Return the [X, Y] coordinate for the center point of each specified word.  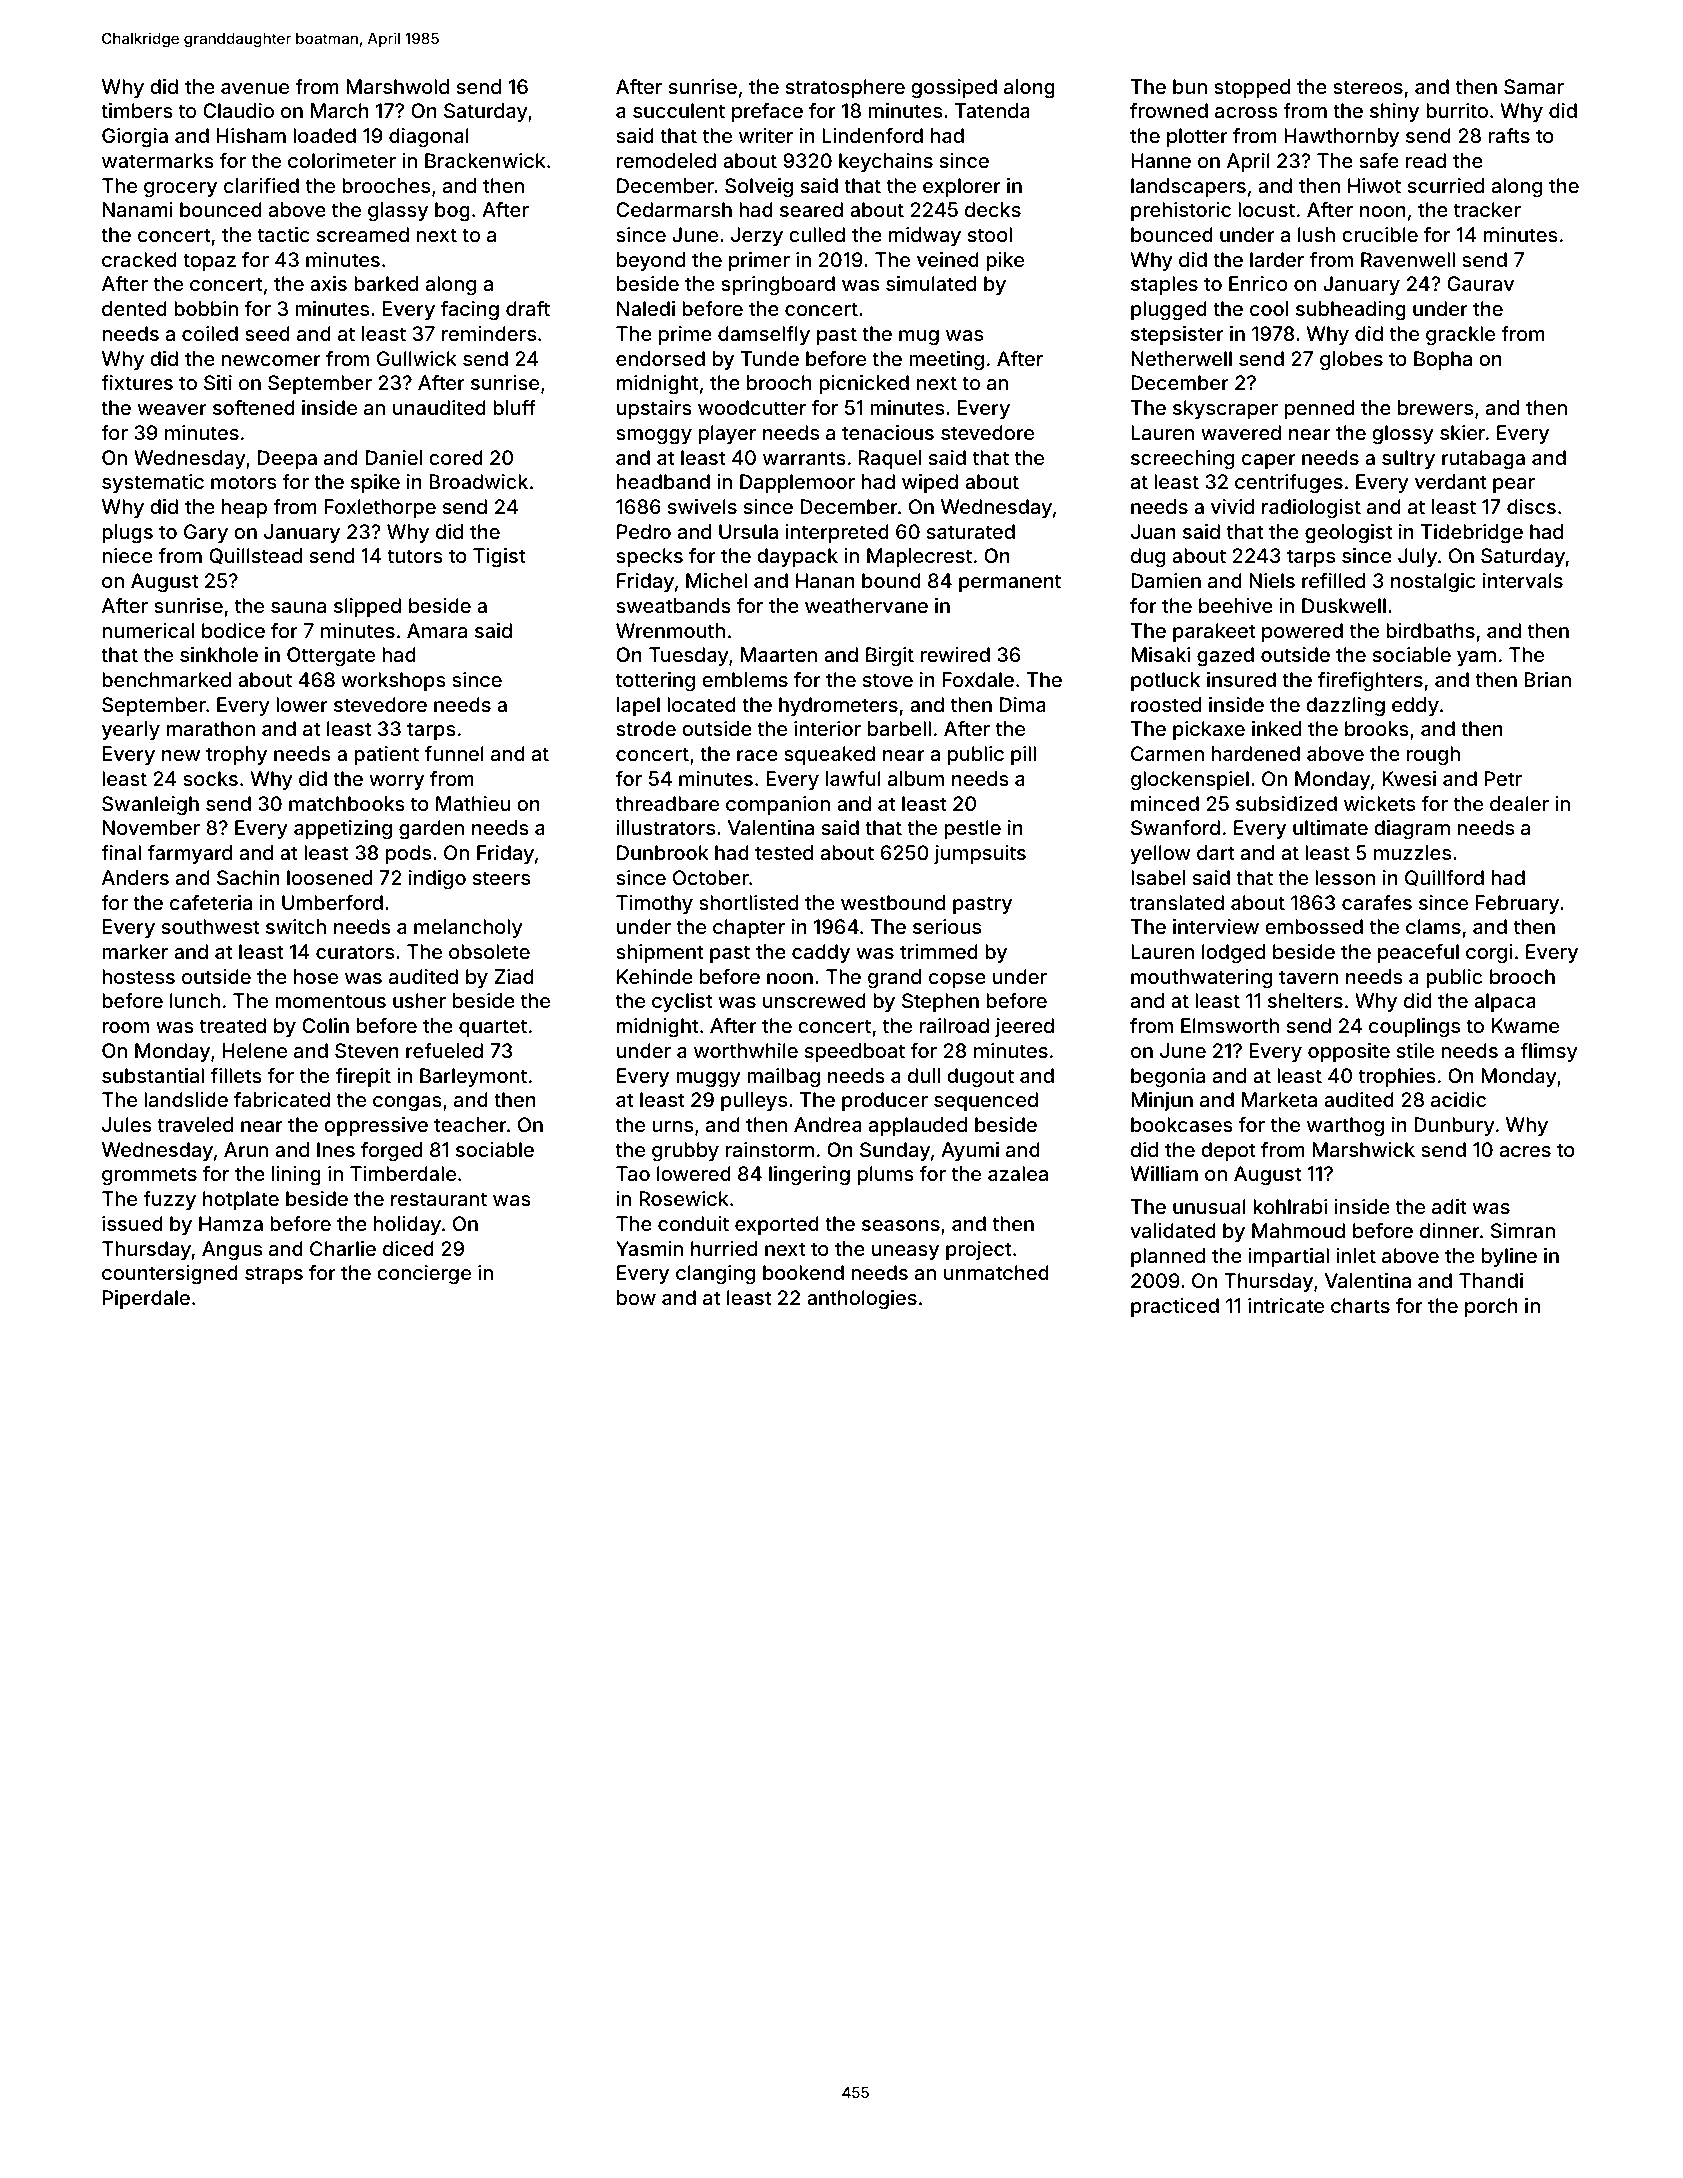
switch [296, 926]
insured [1241, 679]
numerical [148, 630]
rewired [955, 654]
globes [1351, 361]
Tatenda [992, 110]
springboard [778, 286]
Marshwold [397, 86]
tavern [1308, 977]
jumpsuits [980, 854]
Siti [218, 382]
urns [672, 1126]
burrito [1457, 110]
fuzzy [169, 1200]
